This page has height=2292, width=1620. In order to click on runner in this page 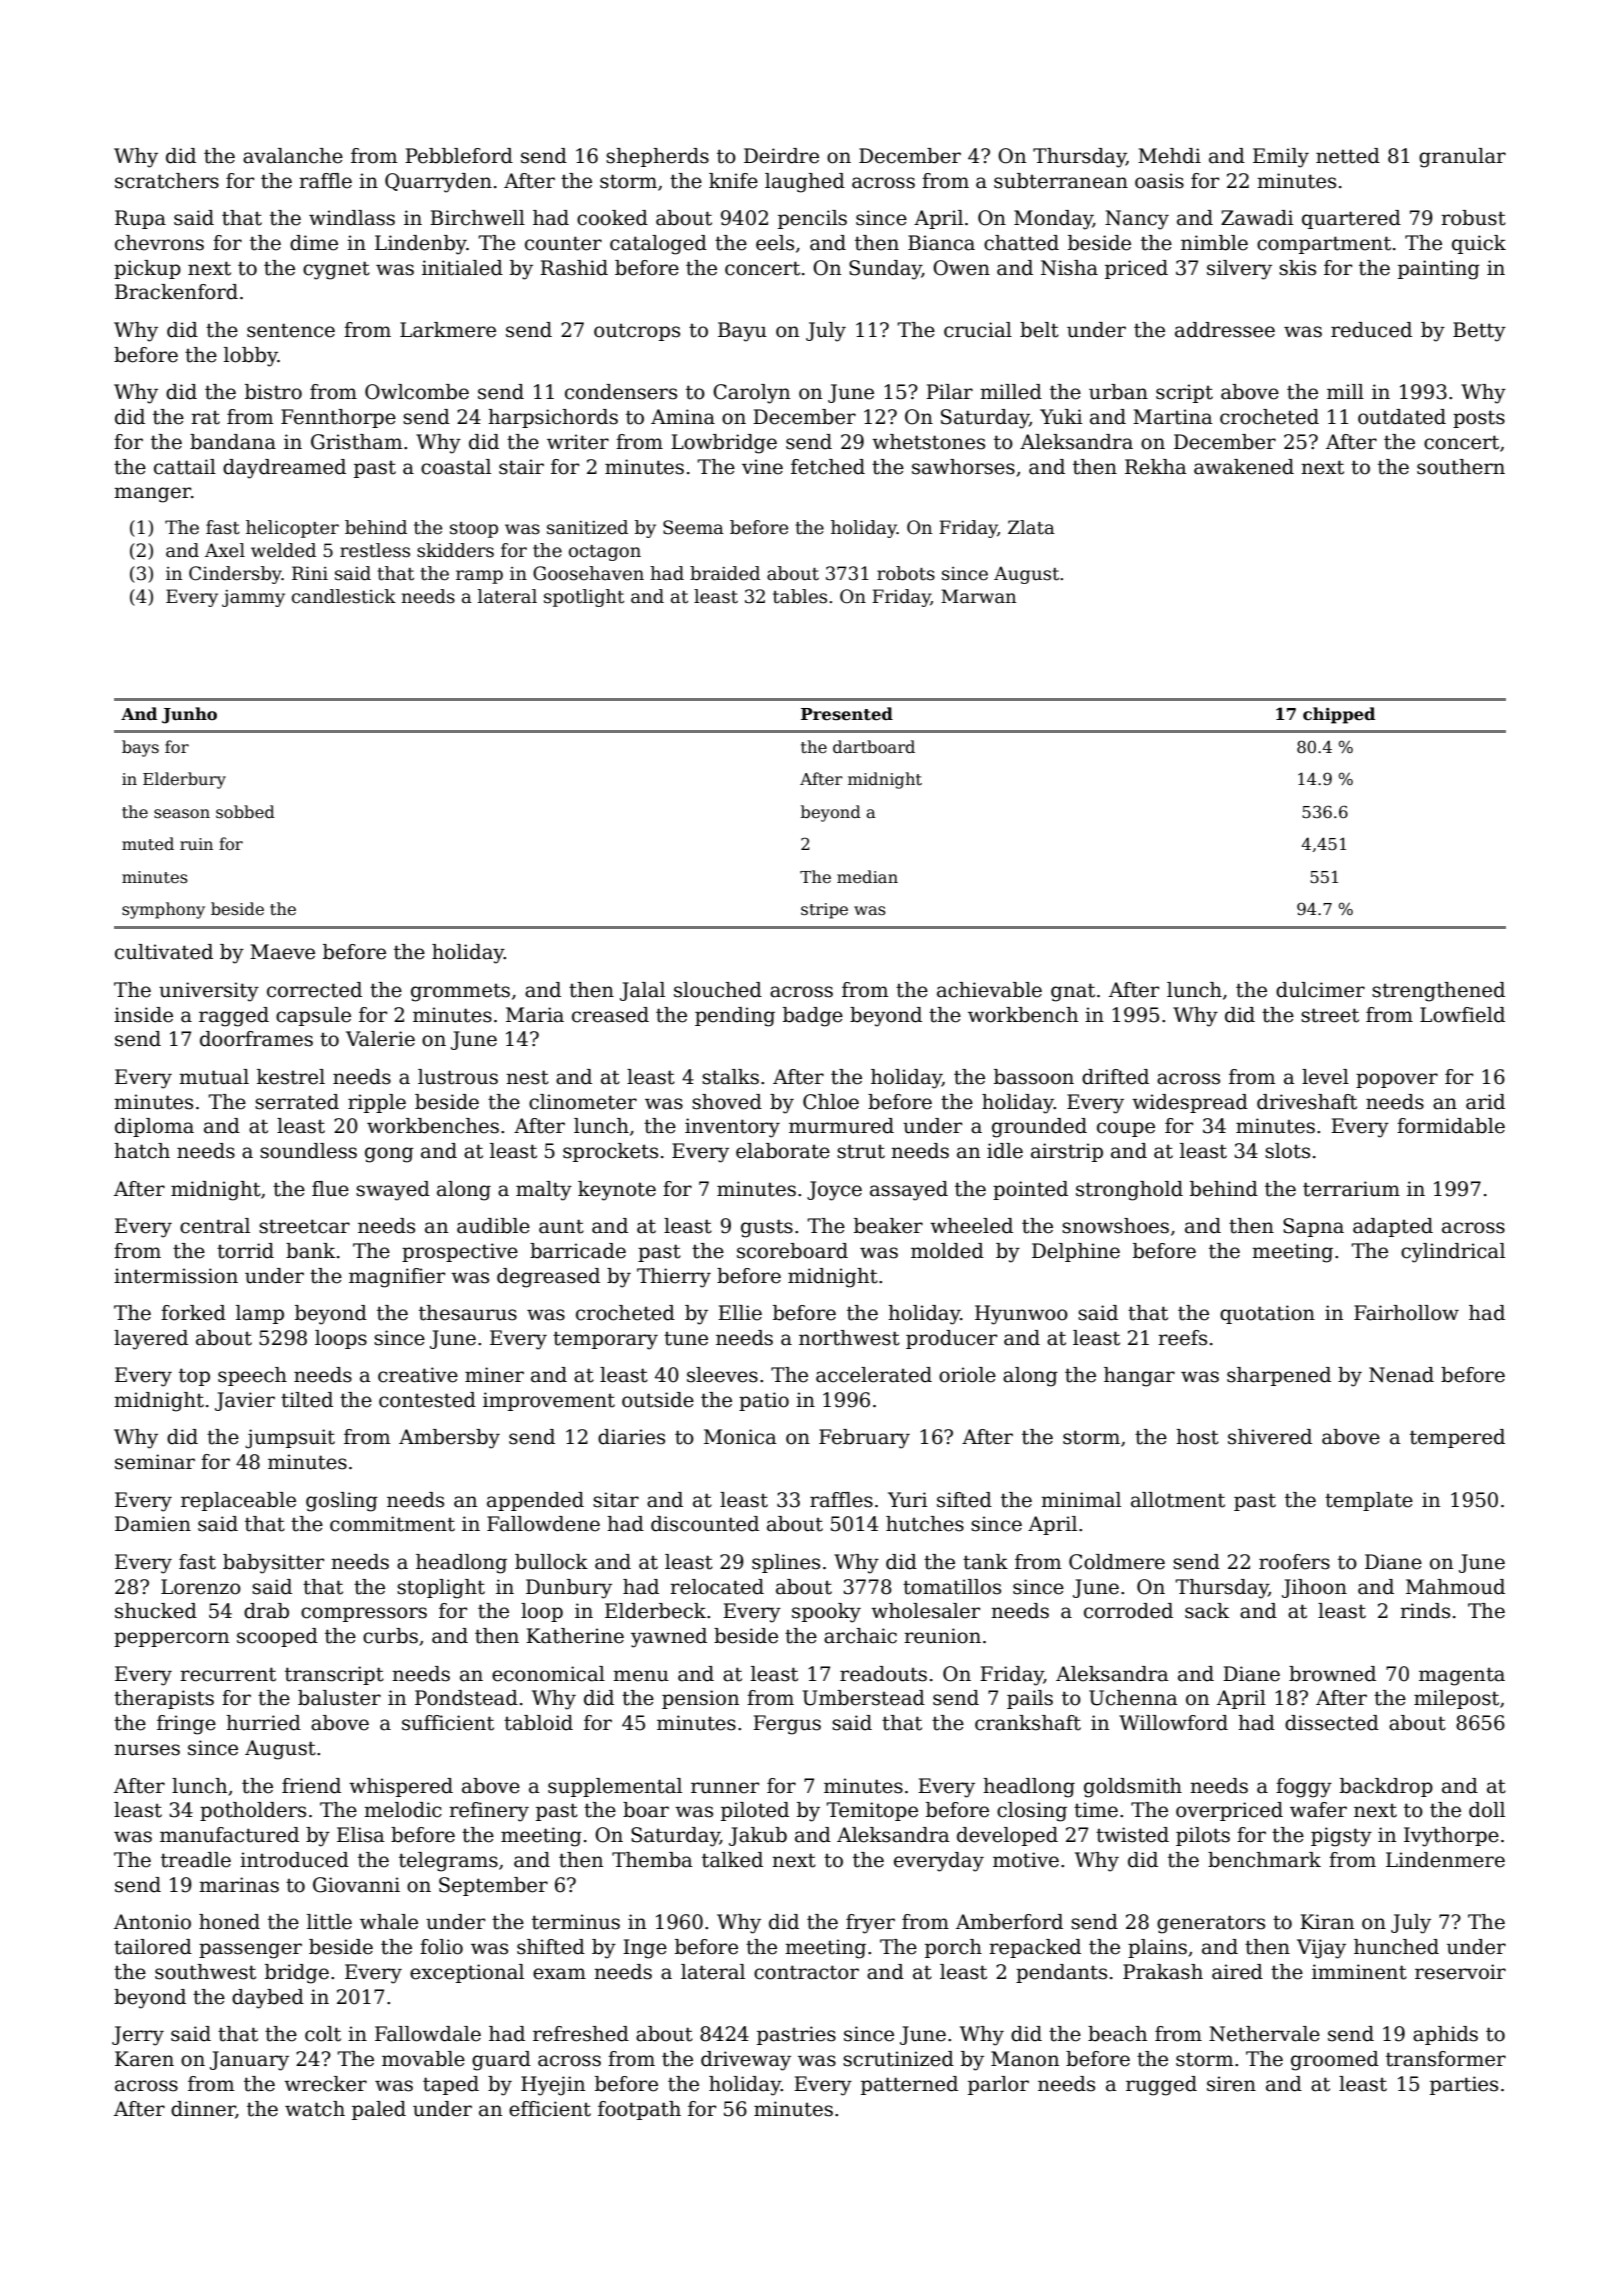, I will do `click(725, 1788)`.
